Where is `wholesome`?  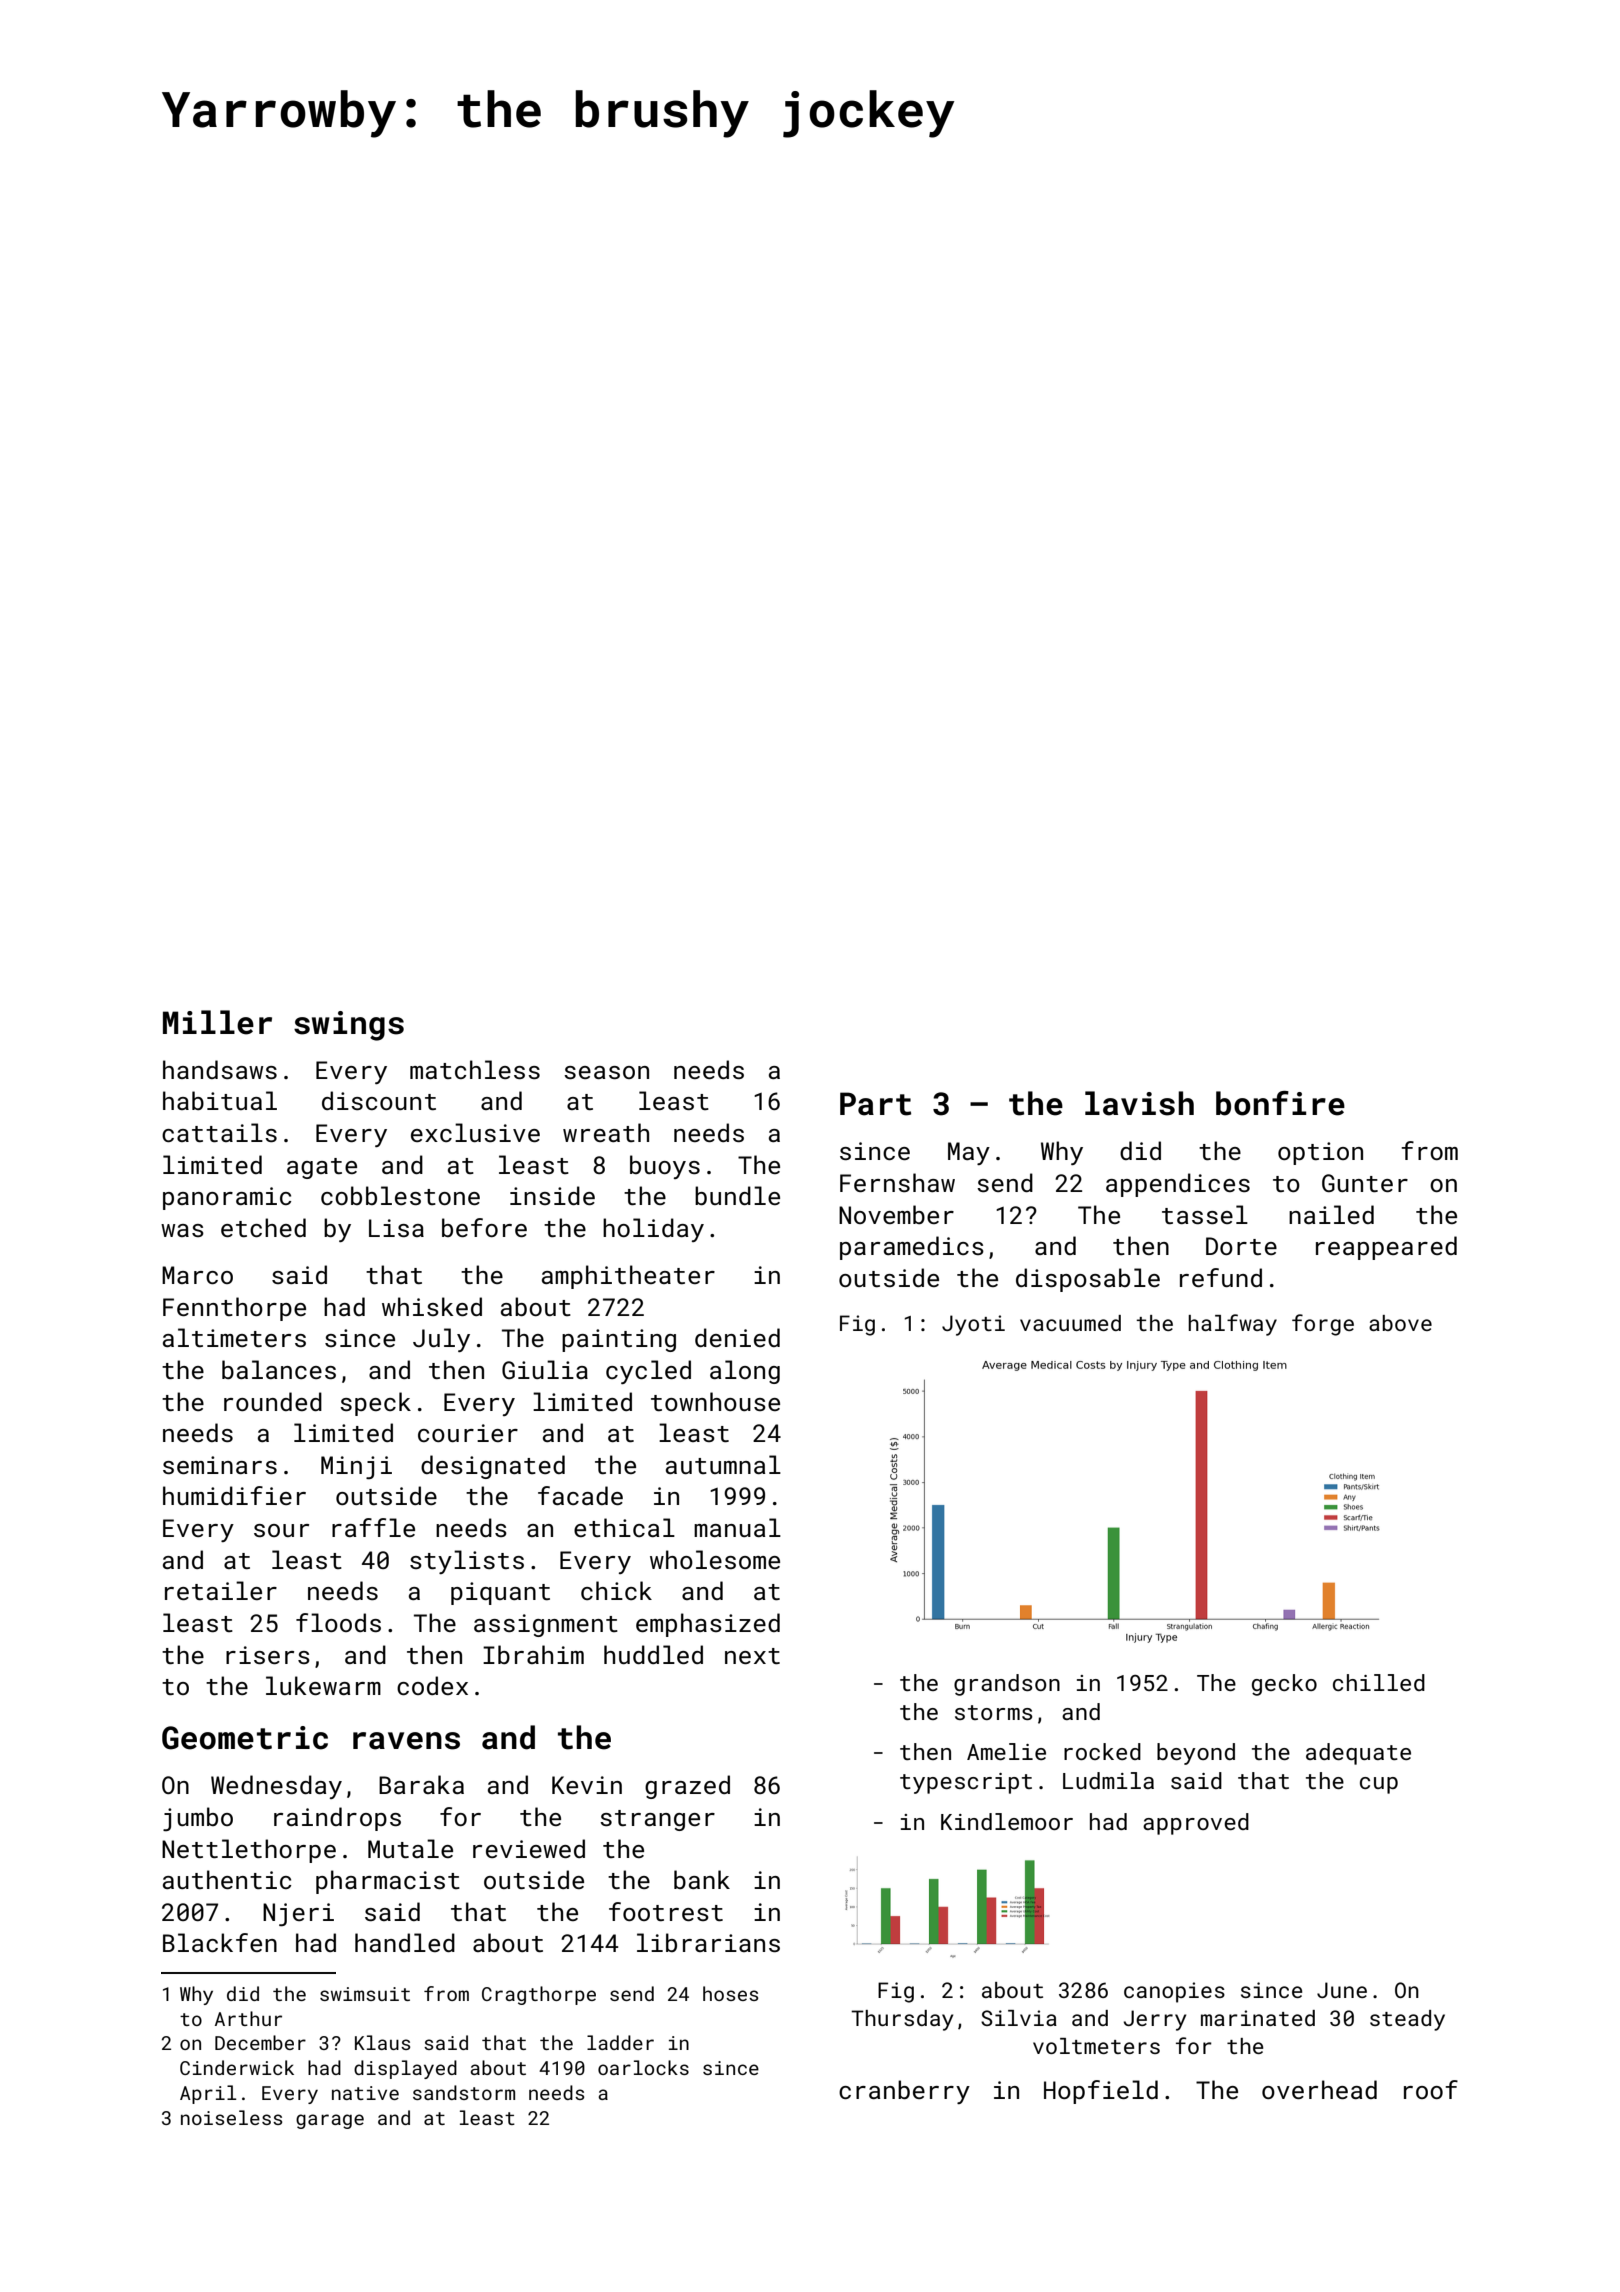 wholesome is located at coordinates (715, 1559).
